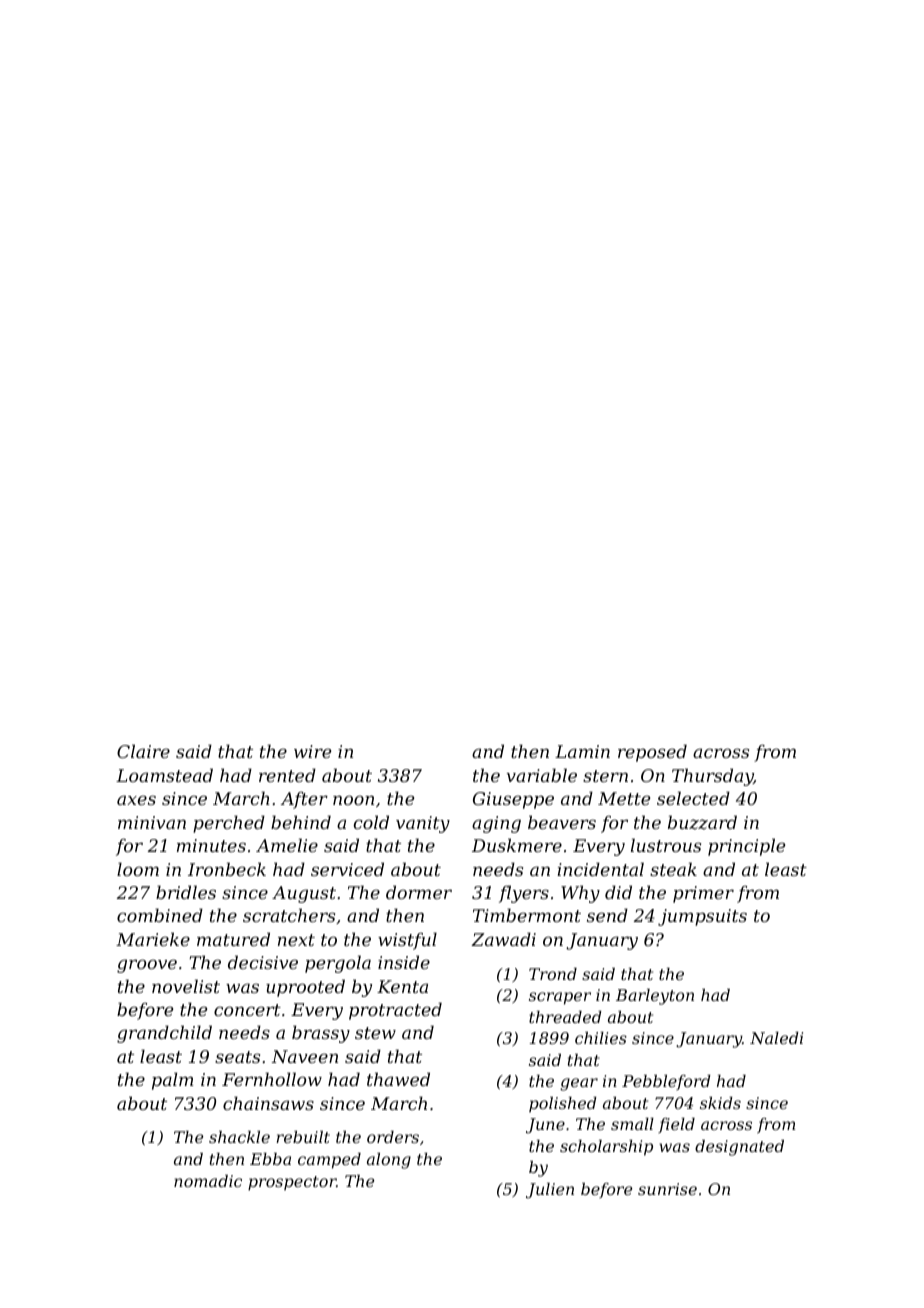 The height and width of the screenshot is (1308, 924). I want to click on scraper, so click(560, 998).
